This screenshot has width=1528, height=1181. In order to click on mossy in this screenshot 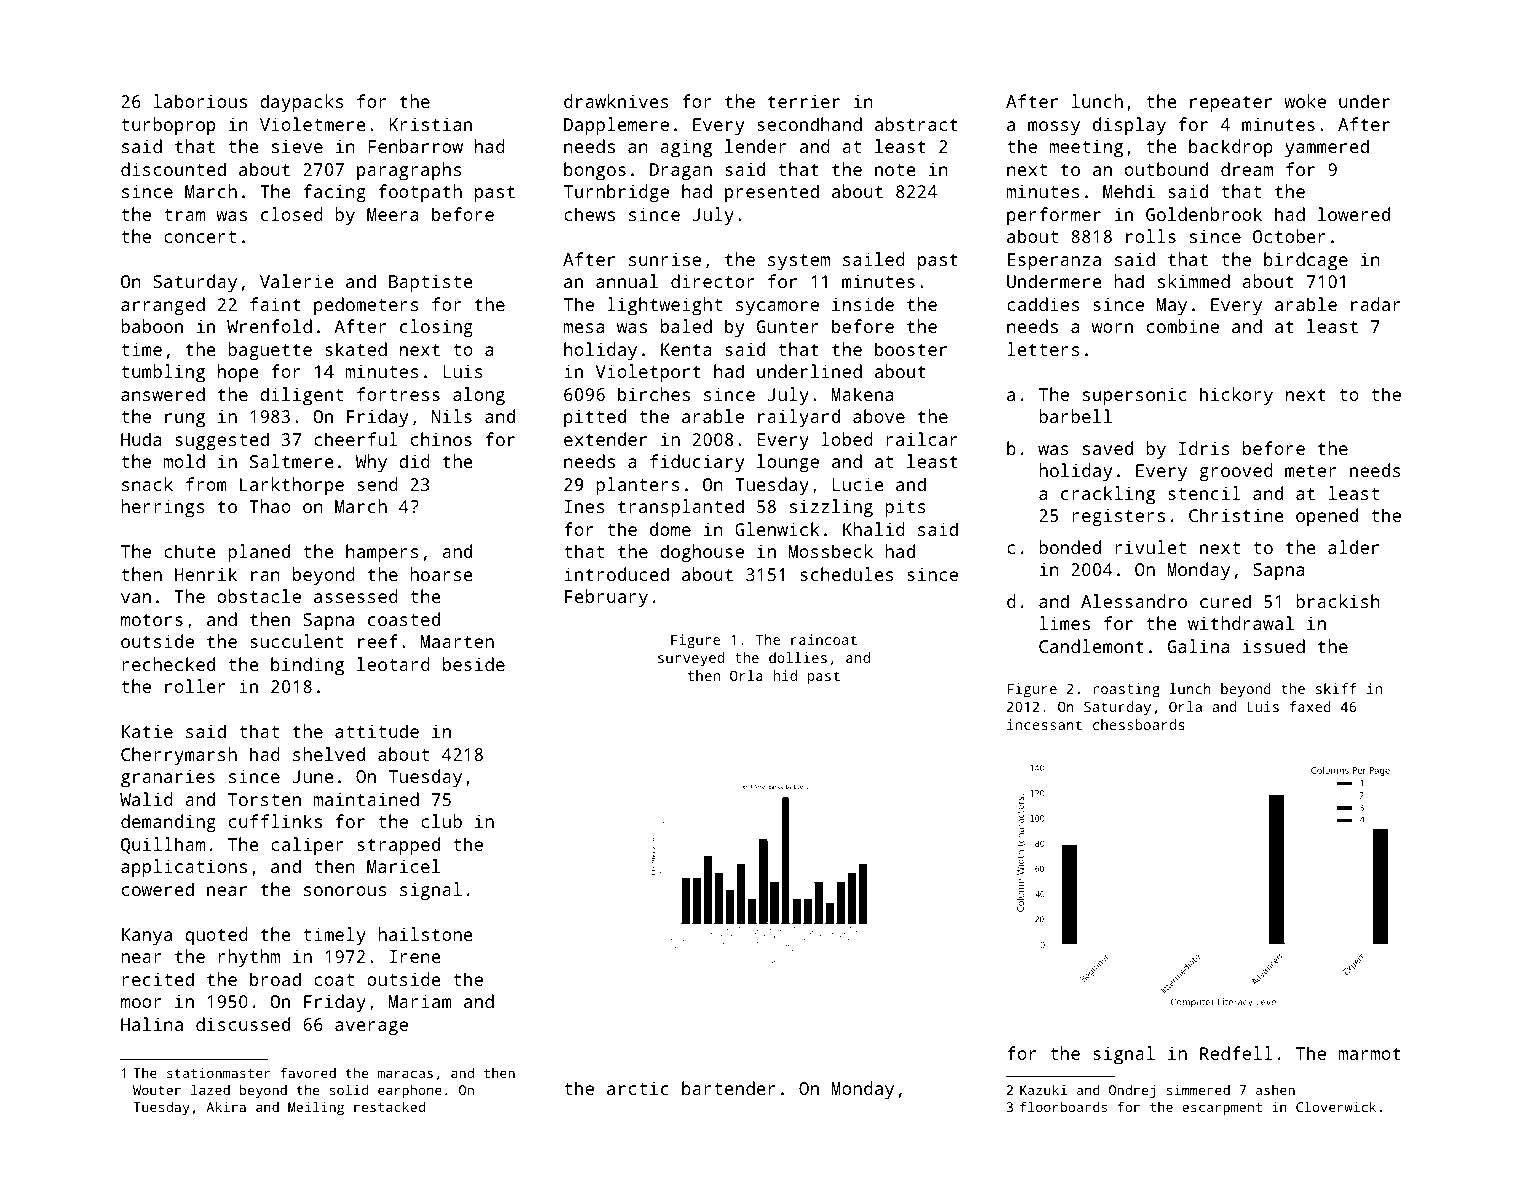, I will do `click(1054, 128)`.
